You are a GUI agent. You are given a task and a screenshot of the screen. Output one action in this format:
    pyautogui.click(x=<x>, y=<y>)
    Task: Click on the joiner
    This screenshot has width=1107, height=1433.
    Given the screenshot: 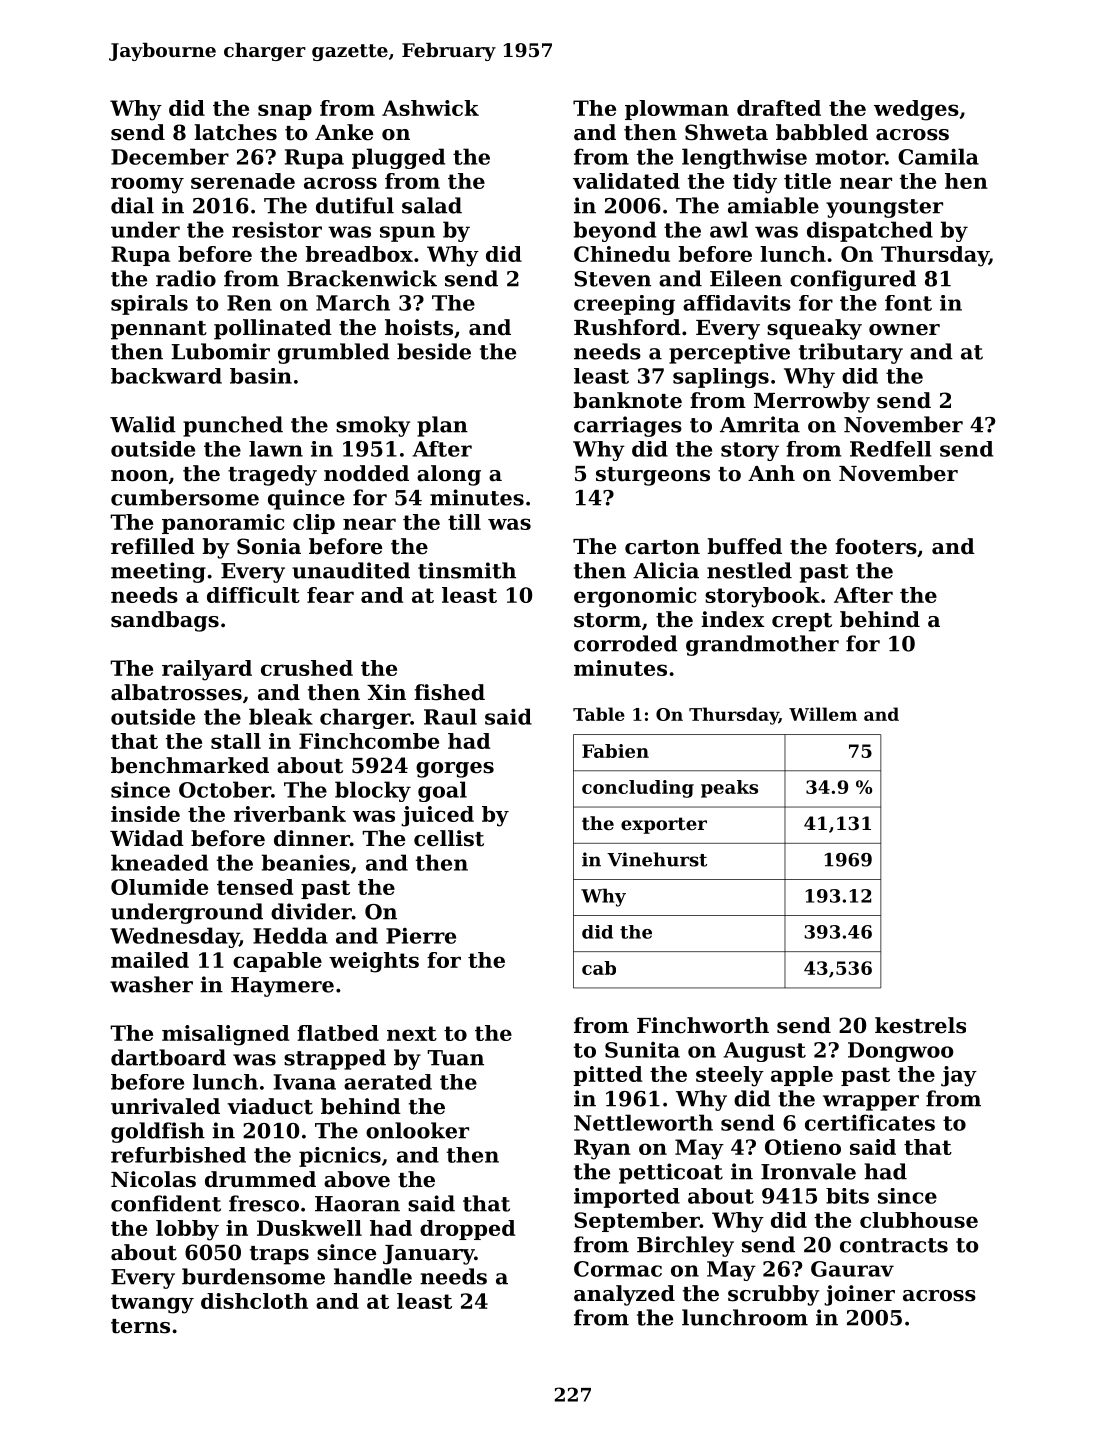 What is the action you would take?
    pyautogui.click(x=859, y=1295)
